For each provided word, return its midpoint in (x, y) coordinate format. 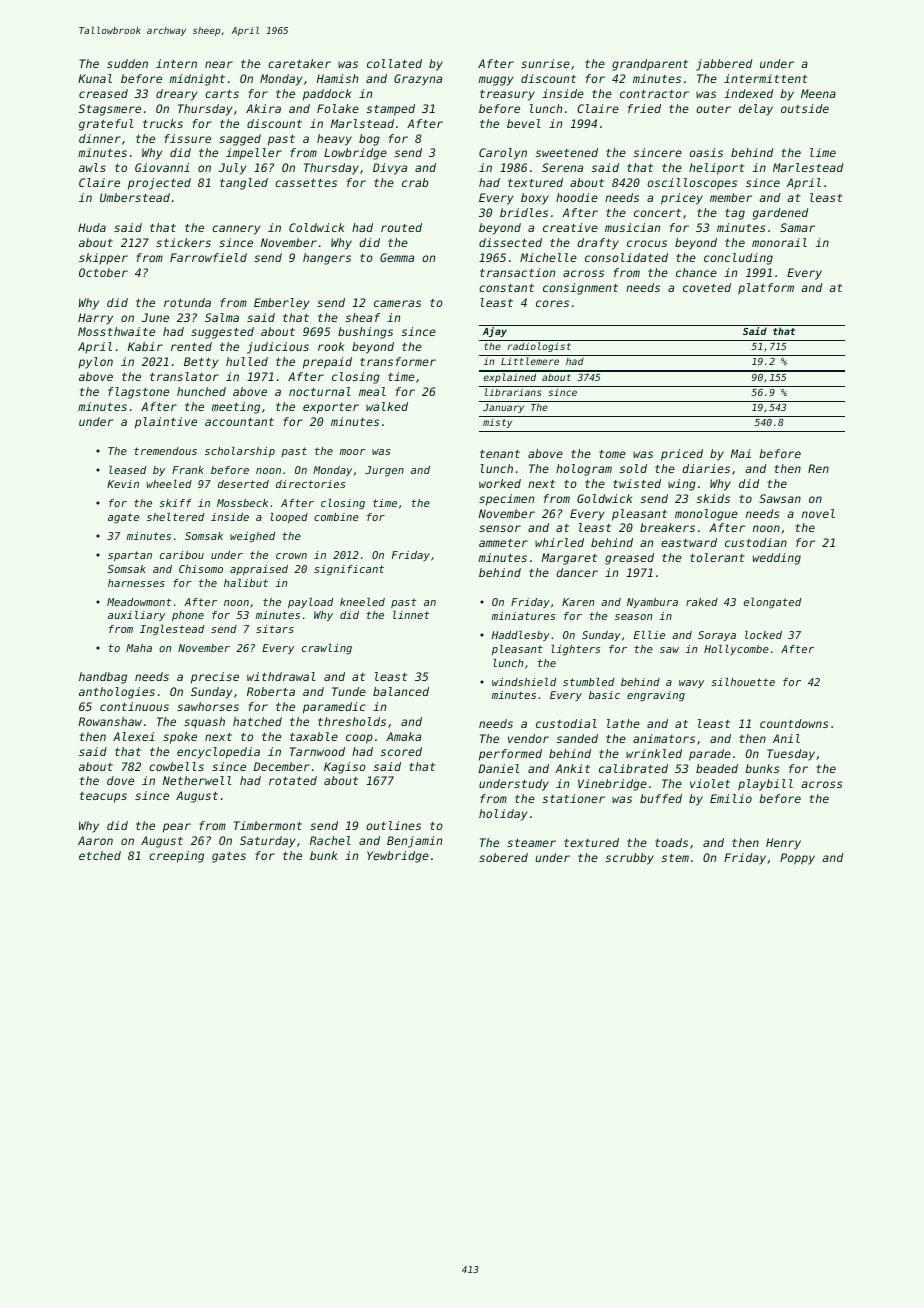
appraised (259, 570)
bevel (524, 123)
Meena (818, 93)
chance (696, 272)
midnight (197, 80)
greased (629, 559)
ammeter (503, 543)
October (103, 272)
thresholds (352, 721)
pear (177, 828)
